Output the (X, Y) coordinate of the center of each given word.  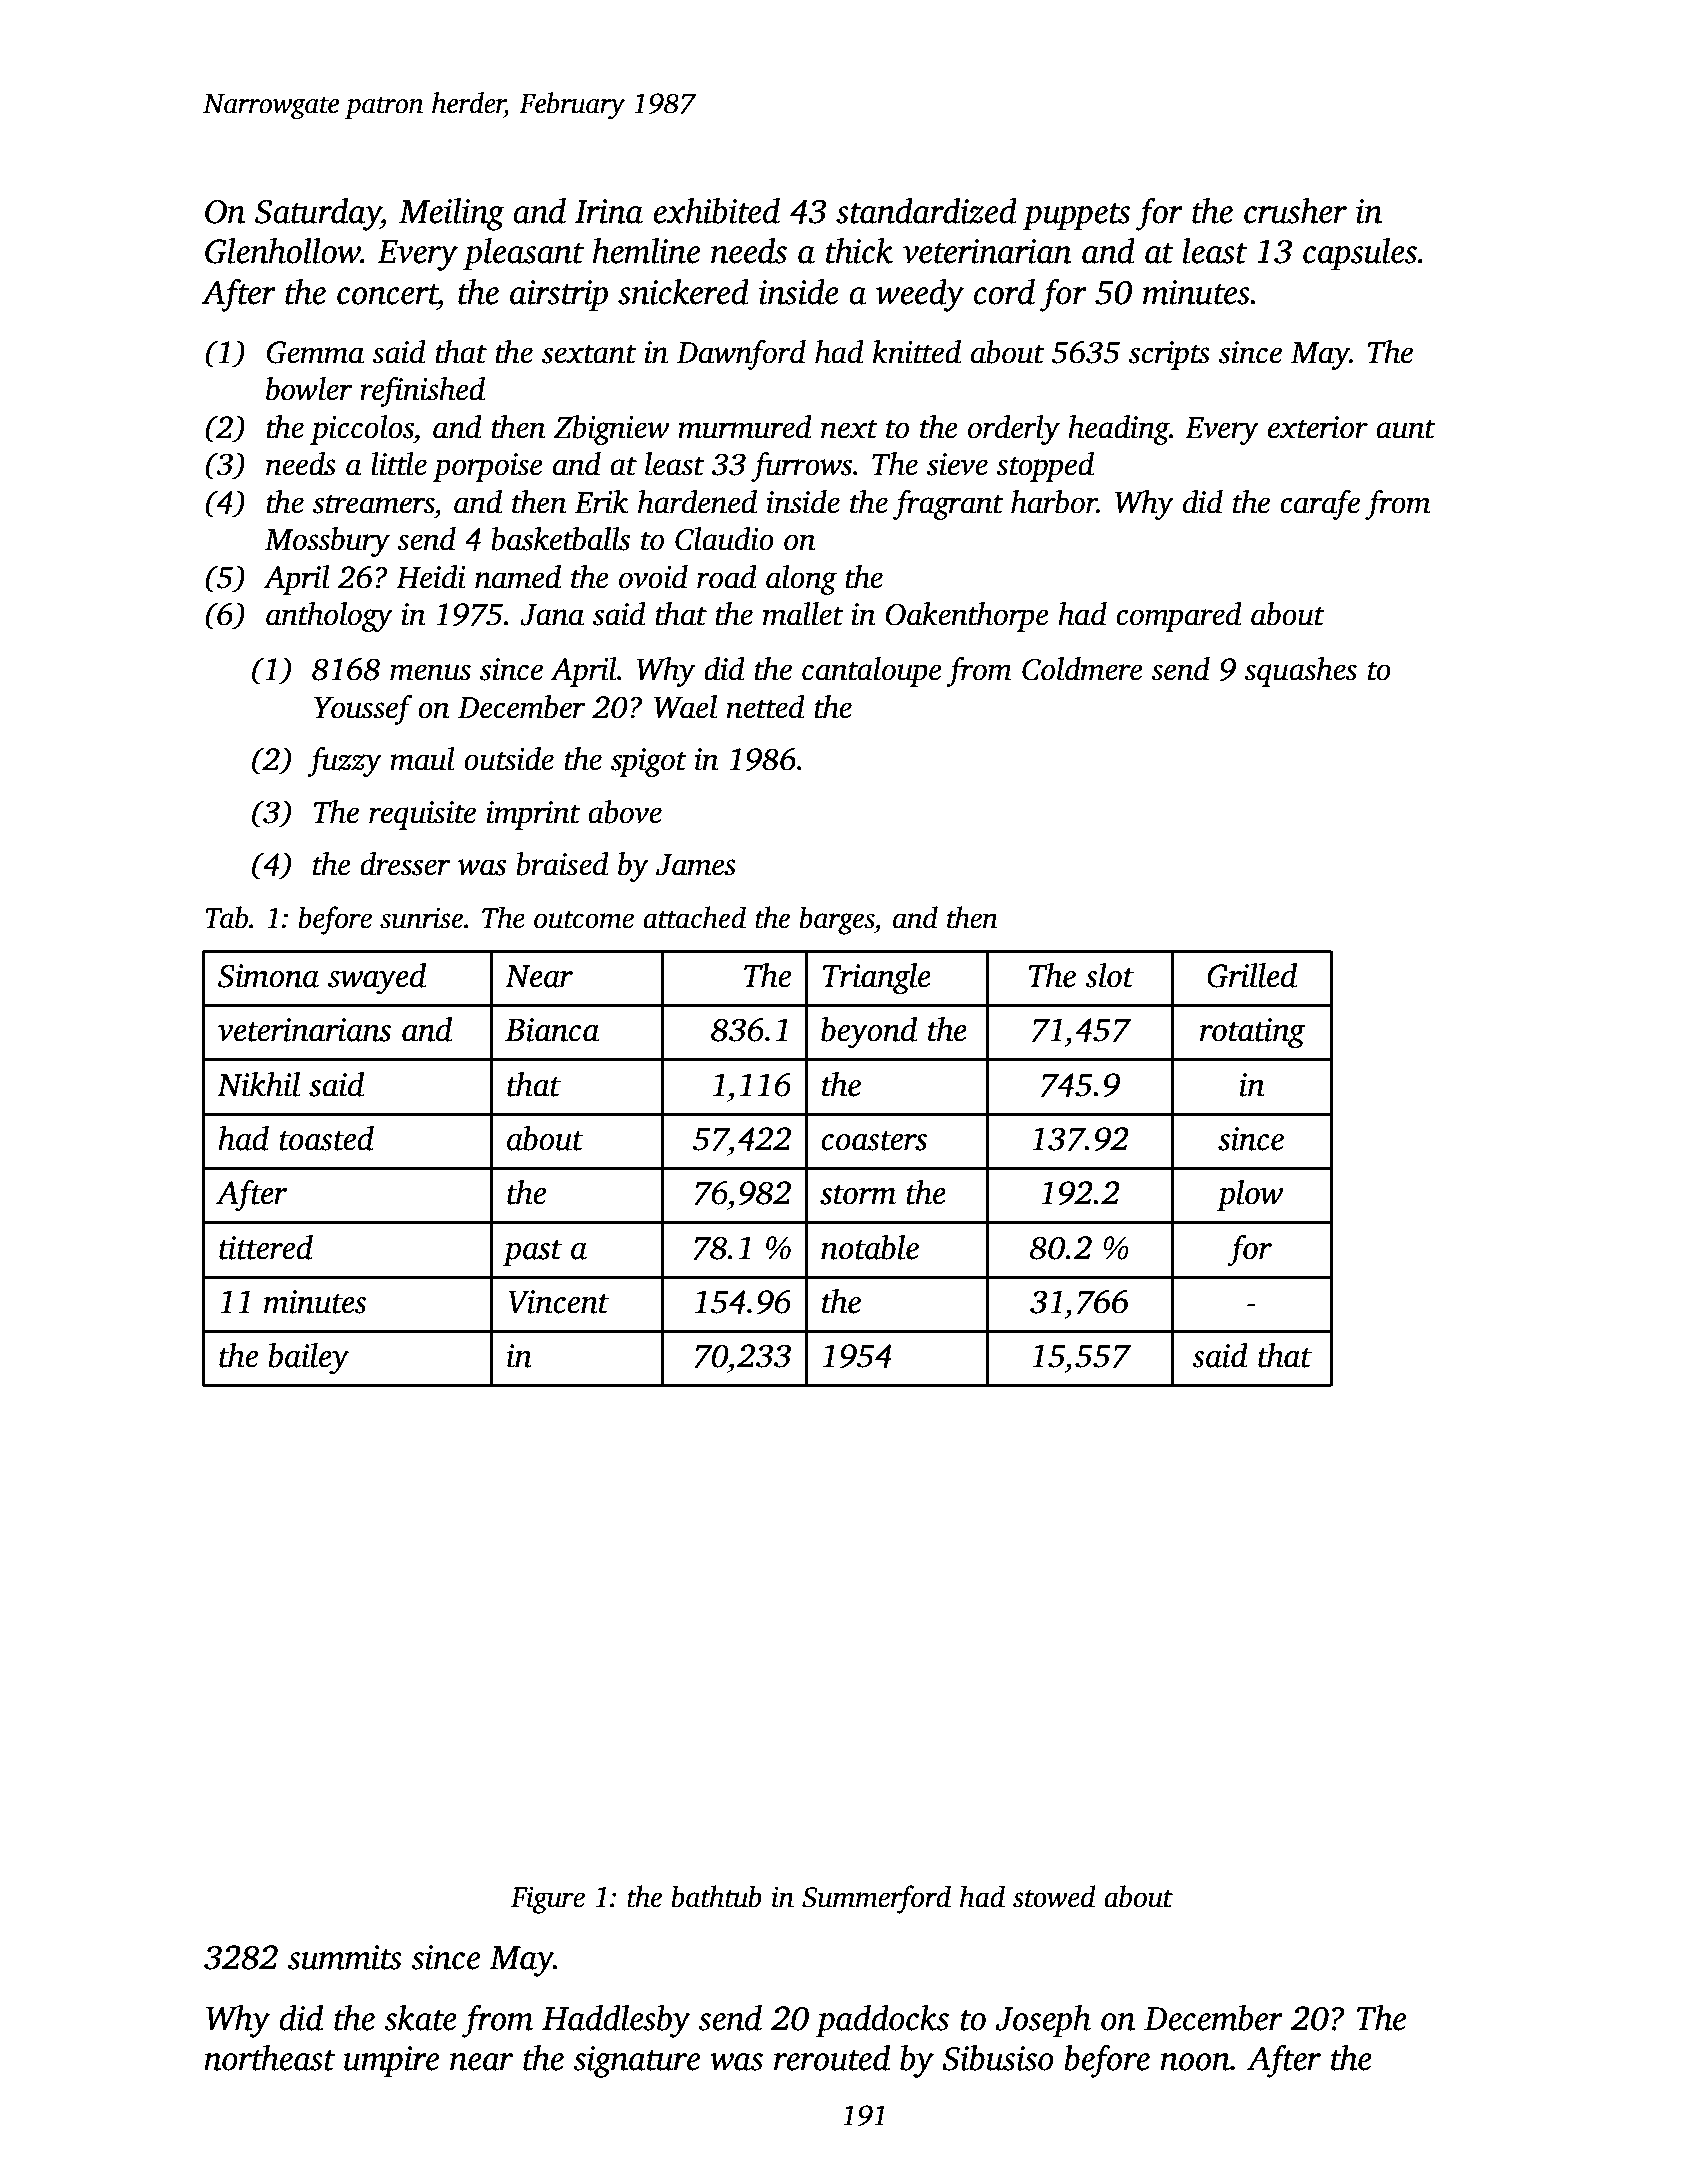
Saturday (318, 214)
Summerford (876, 1899)
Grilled (1252, 975)
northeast (269, 2058)
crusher (1295, 211)
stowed (1054, 1896)
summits (345, 1957)
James (696, 865)
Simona (268, 976)
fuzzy (344, 761)
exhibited (716, 211)
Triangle (877, 979)
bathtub (716, 1896)
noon (1195, 2062)
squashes (1300, 672)
